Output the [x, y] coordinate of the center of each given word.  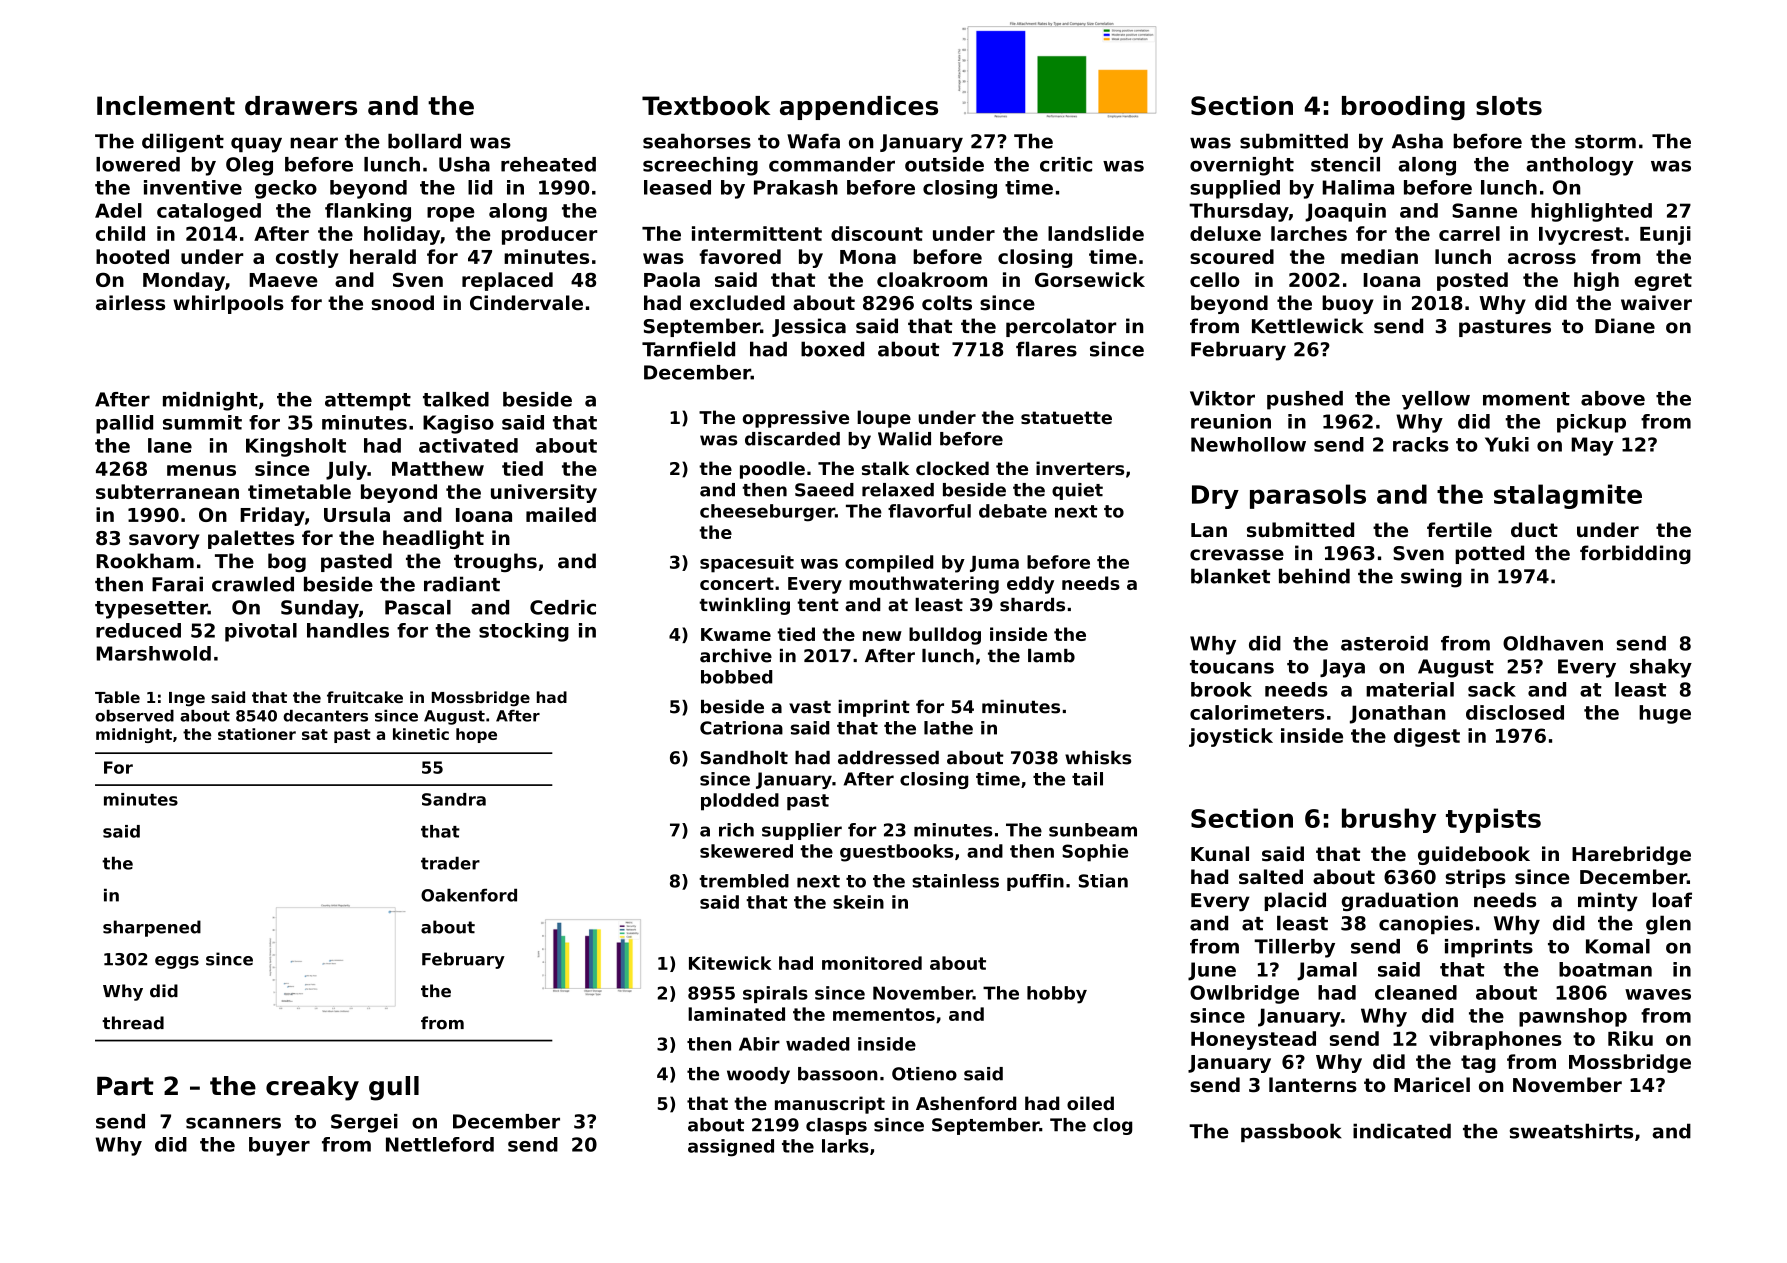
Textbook [706, 105]
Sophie [1095, 853]
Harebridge [1631, 855]
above [1613, 398]
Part [125, 1086]
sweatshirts [1571, 1131]
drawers [301, 105]
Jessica [809, 327]
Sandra [454, 799]
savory [164, 541]
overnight [1242, 166]
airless [130, 303]
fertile [1459, 530]
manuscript [830, 1105]
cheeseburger [767, 513]
